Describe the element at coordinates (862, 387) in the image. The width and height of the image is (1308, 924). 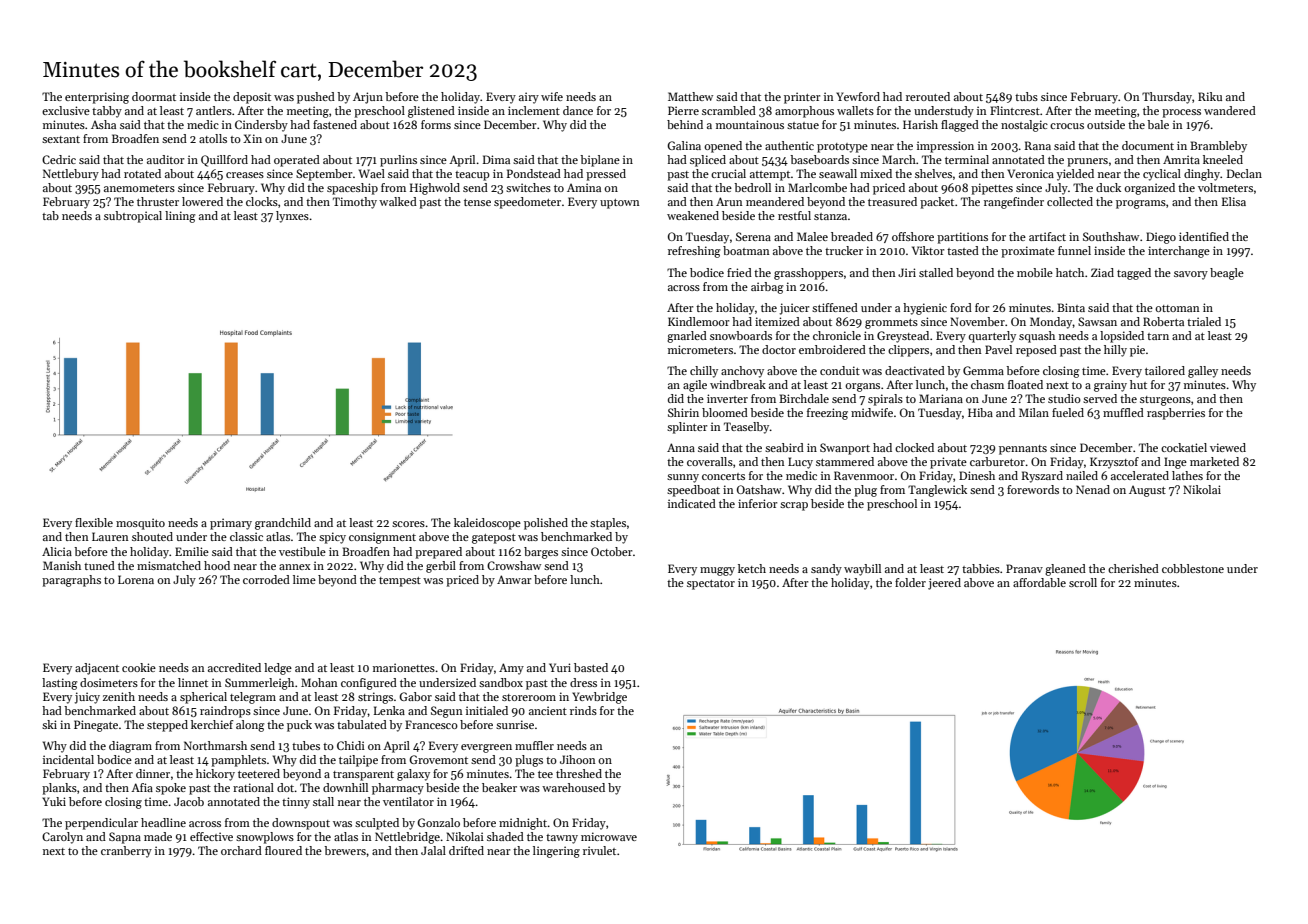
I see `organs` at that location.
